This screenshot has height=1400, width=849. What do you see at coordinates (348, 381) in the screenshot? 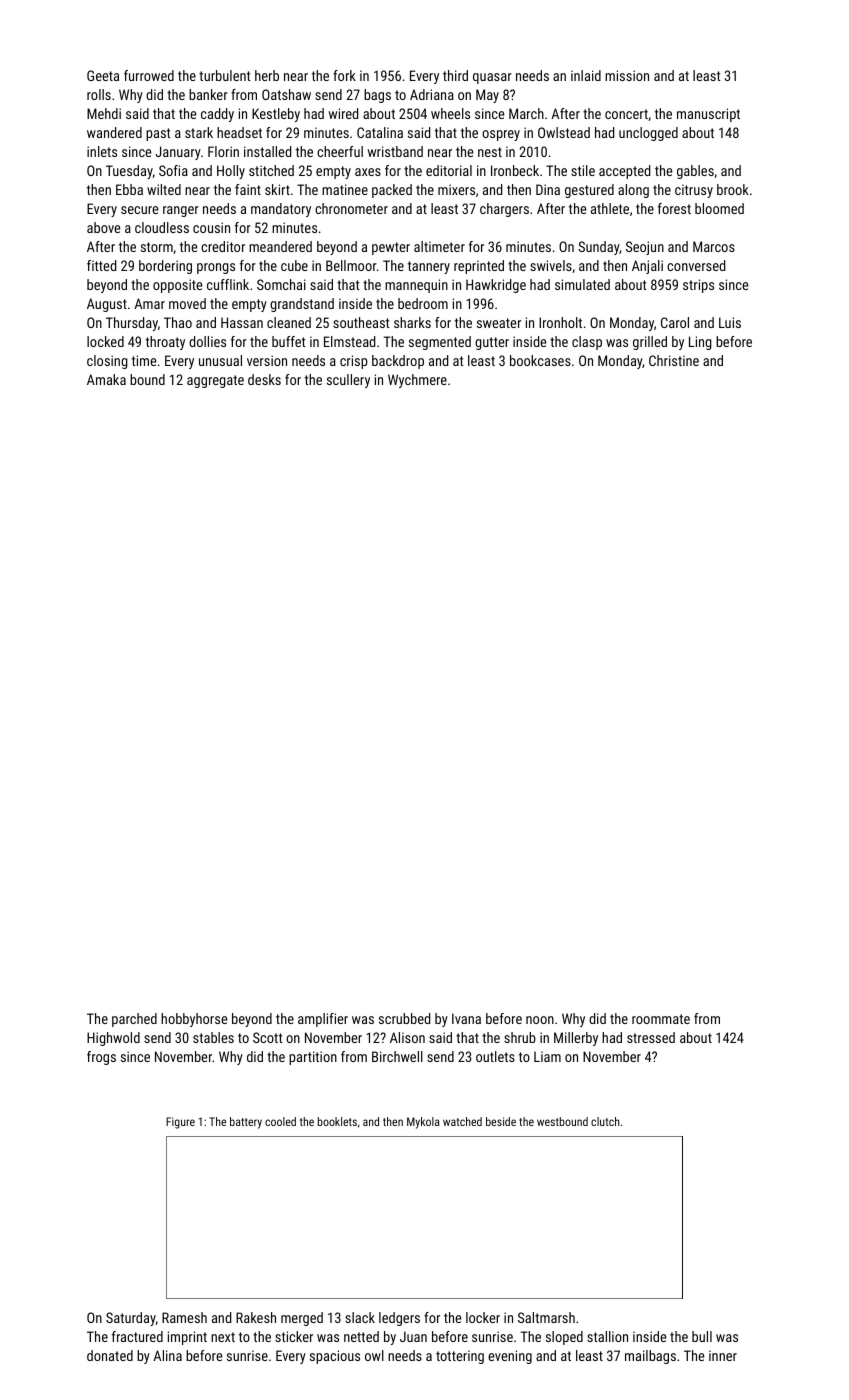
I see `scullery` at bounding box center [348, 381].
